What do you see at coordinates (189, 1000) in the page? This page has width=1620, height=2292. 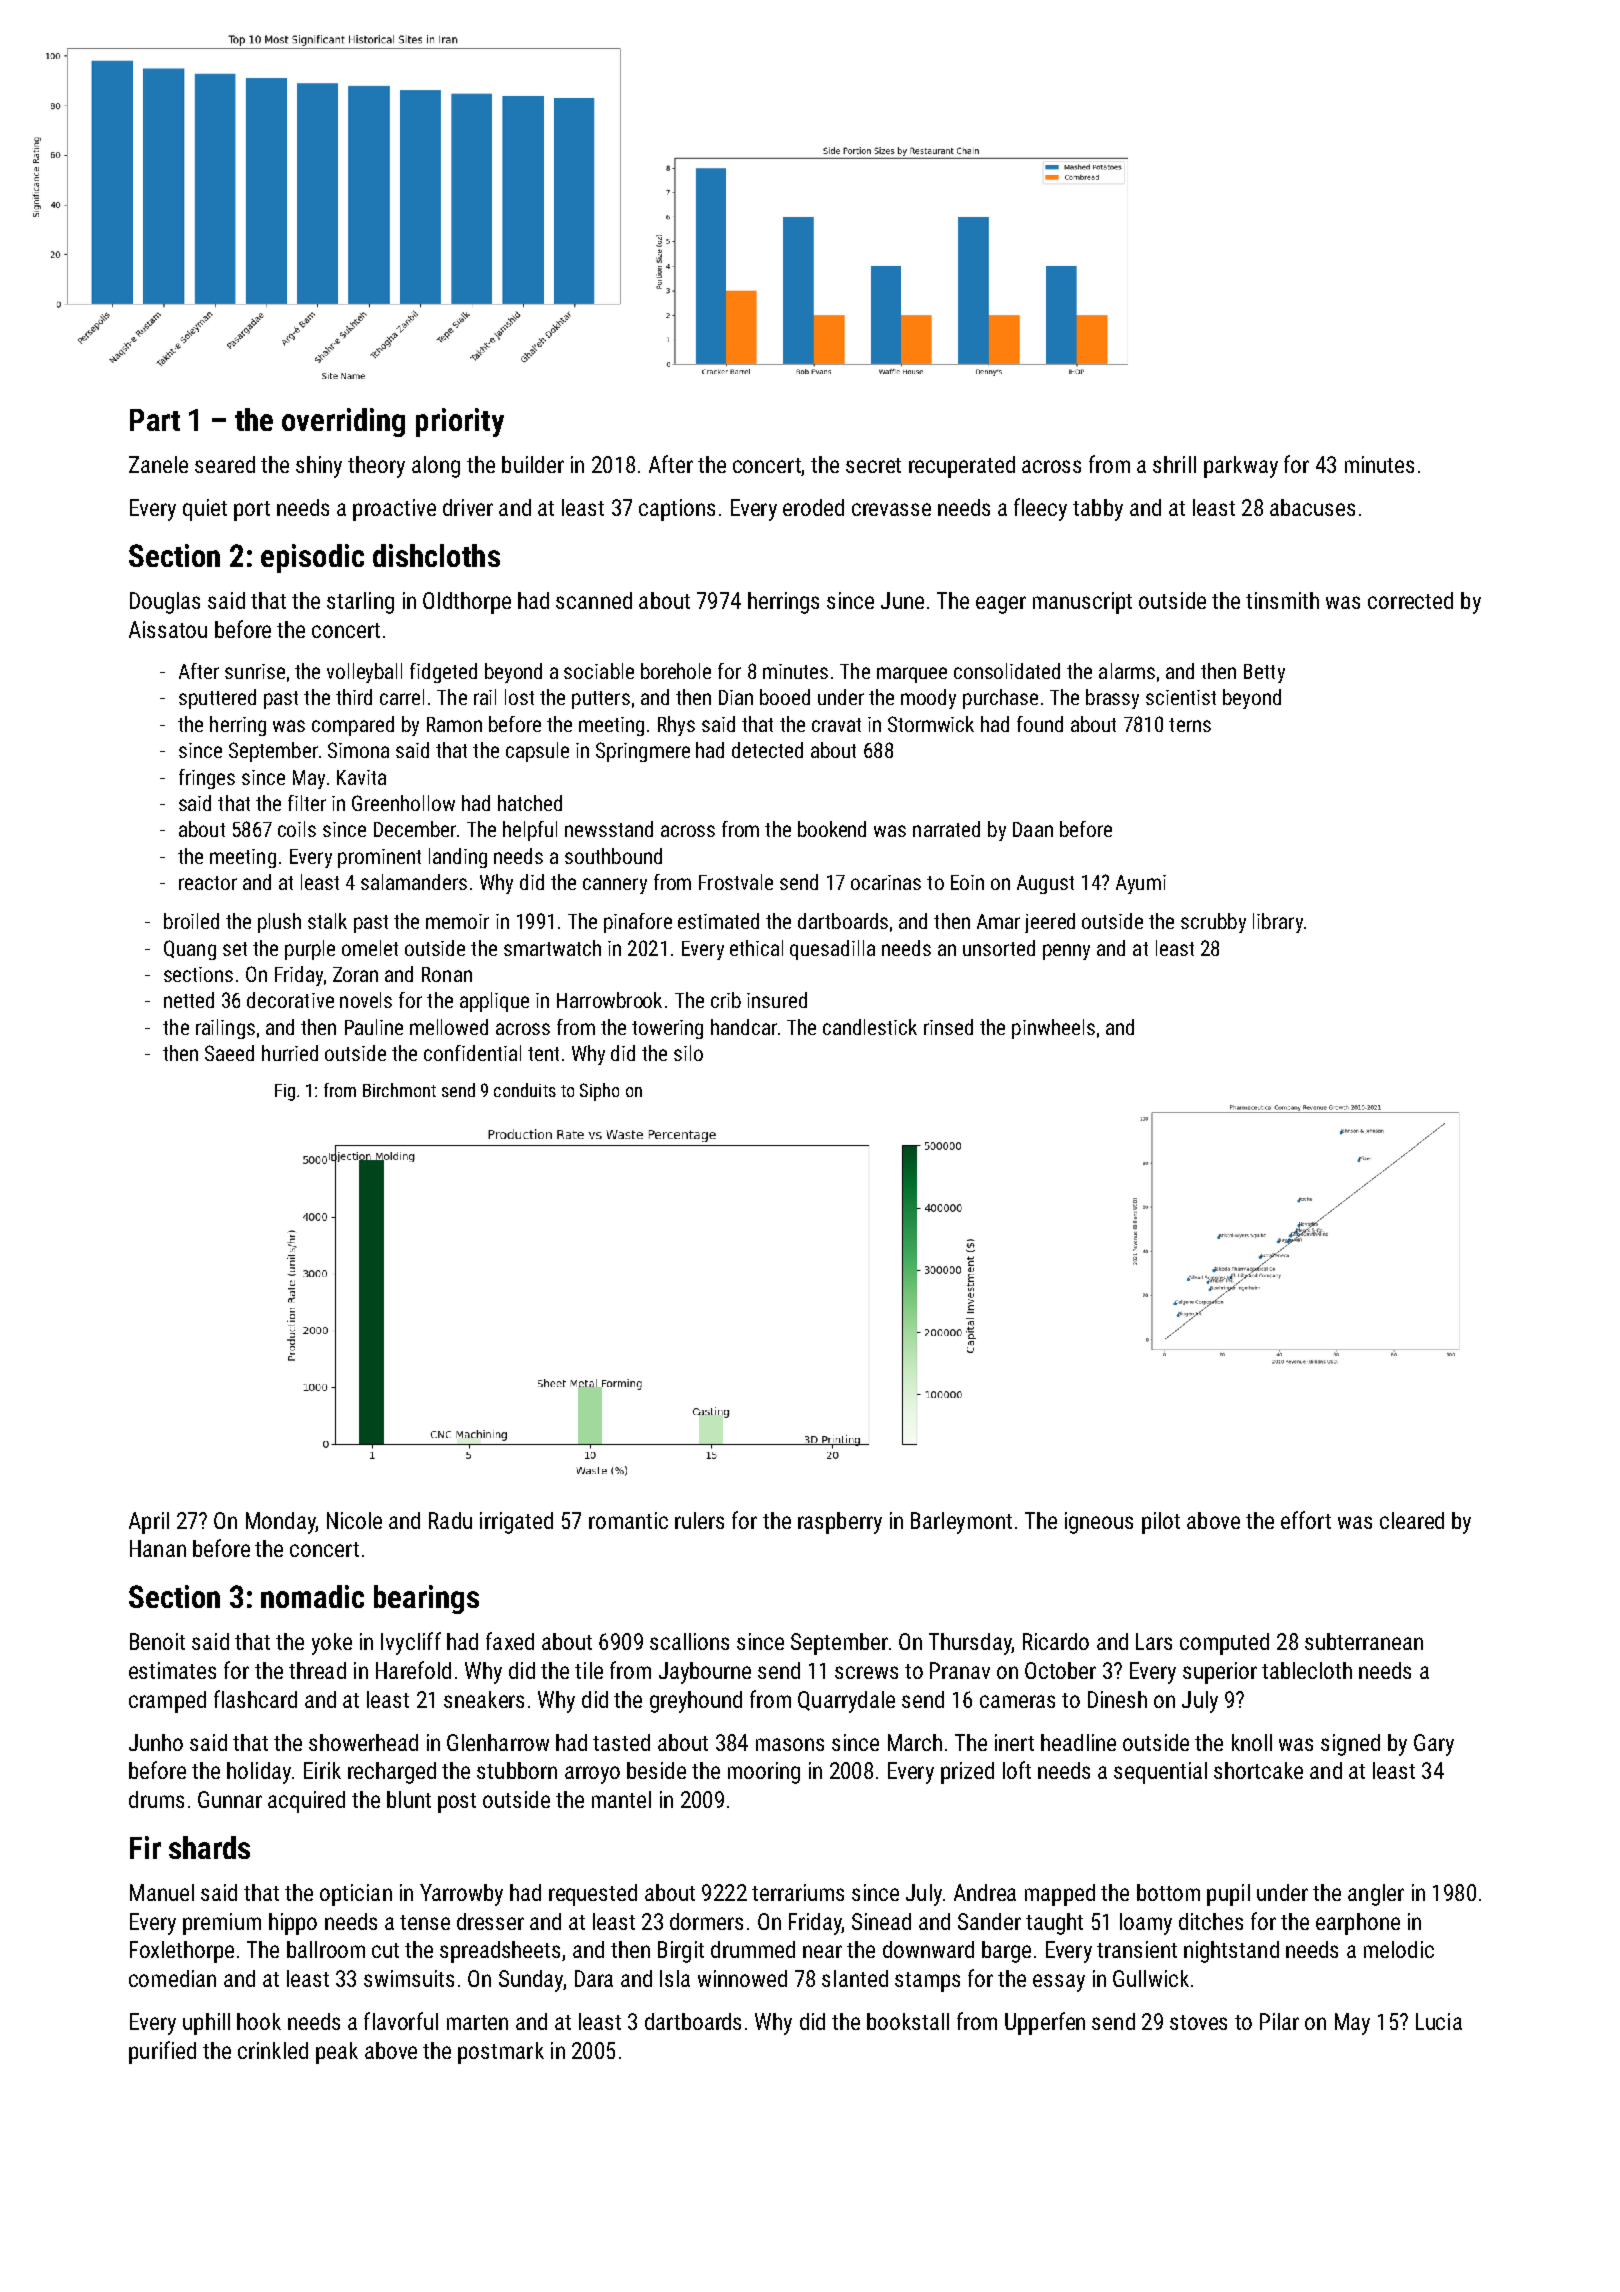 I see `netted` at bounding box center [189, 1000].
